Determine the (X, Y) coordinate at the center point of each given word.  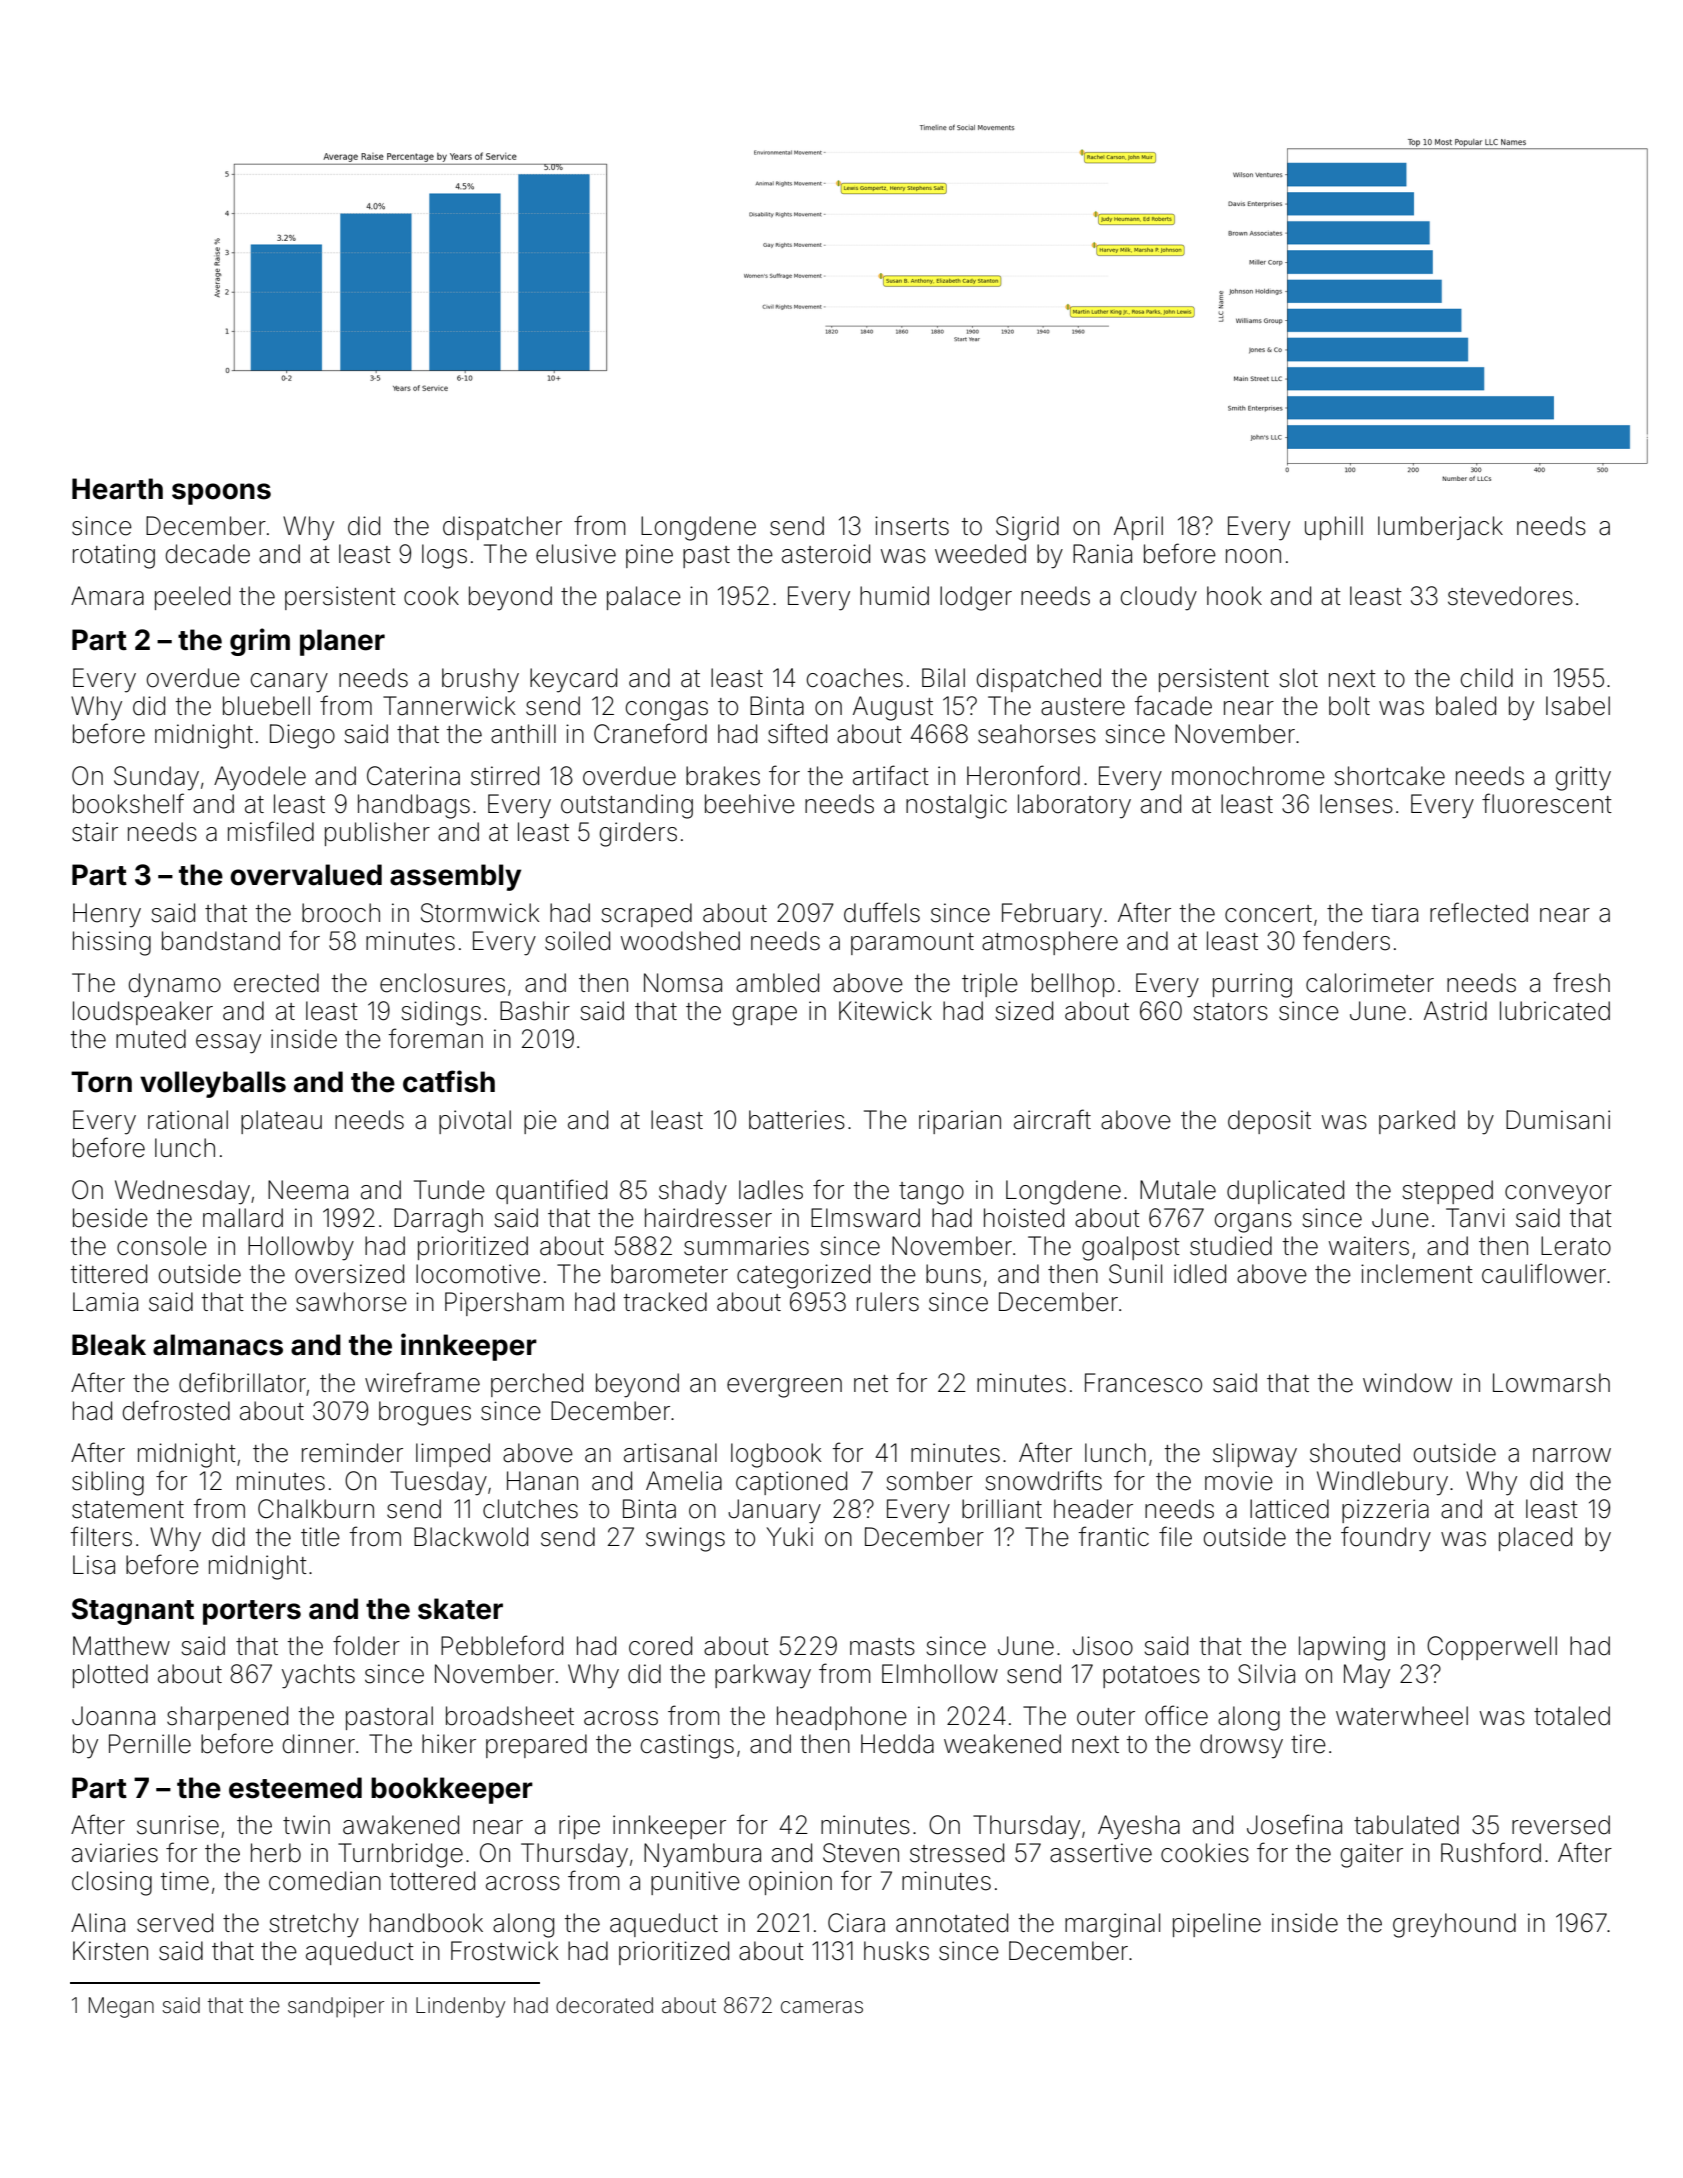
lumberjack (1440, 528)
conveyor (1558, 1195)
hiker (449, 1744)
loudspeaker (143, 1013)
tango (931, 1193)
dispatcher (502, 528)
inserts (912, 526)
